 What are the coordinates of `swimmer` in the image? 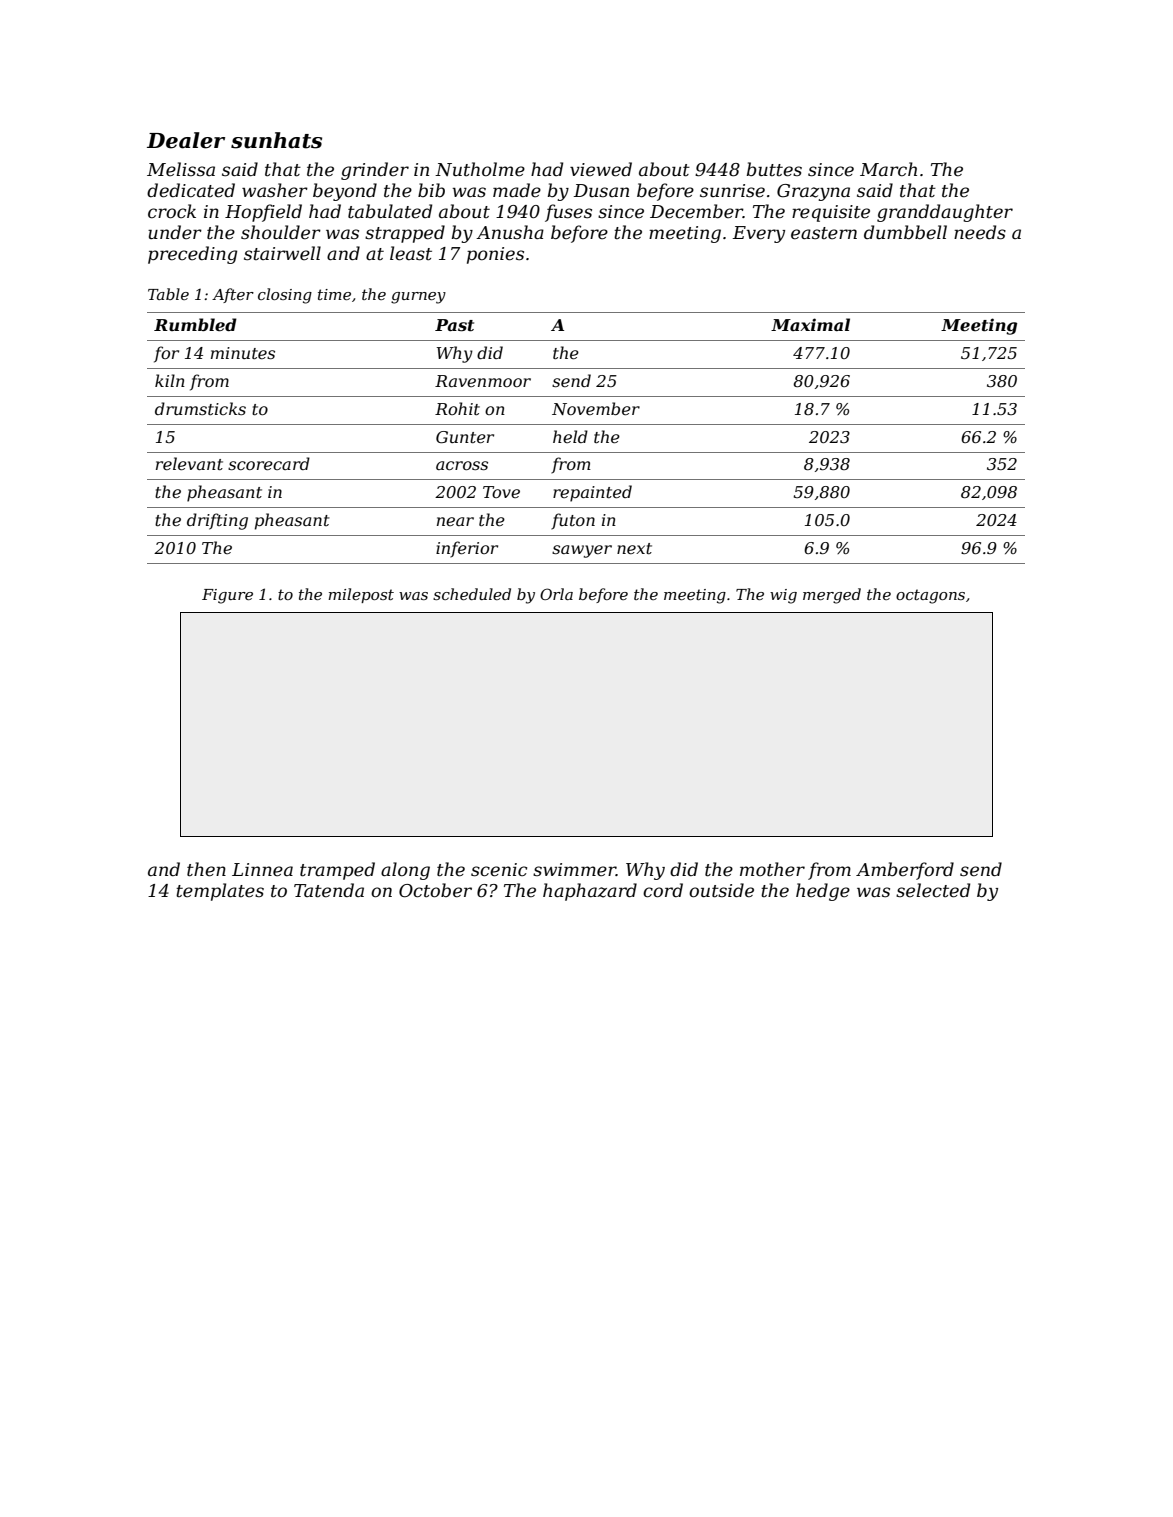 It's located at (574, 869).
